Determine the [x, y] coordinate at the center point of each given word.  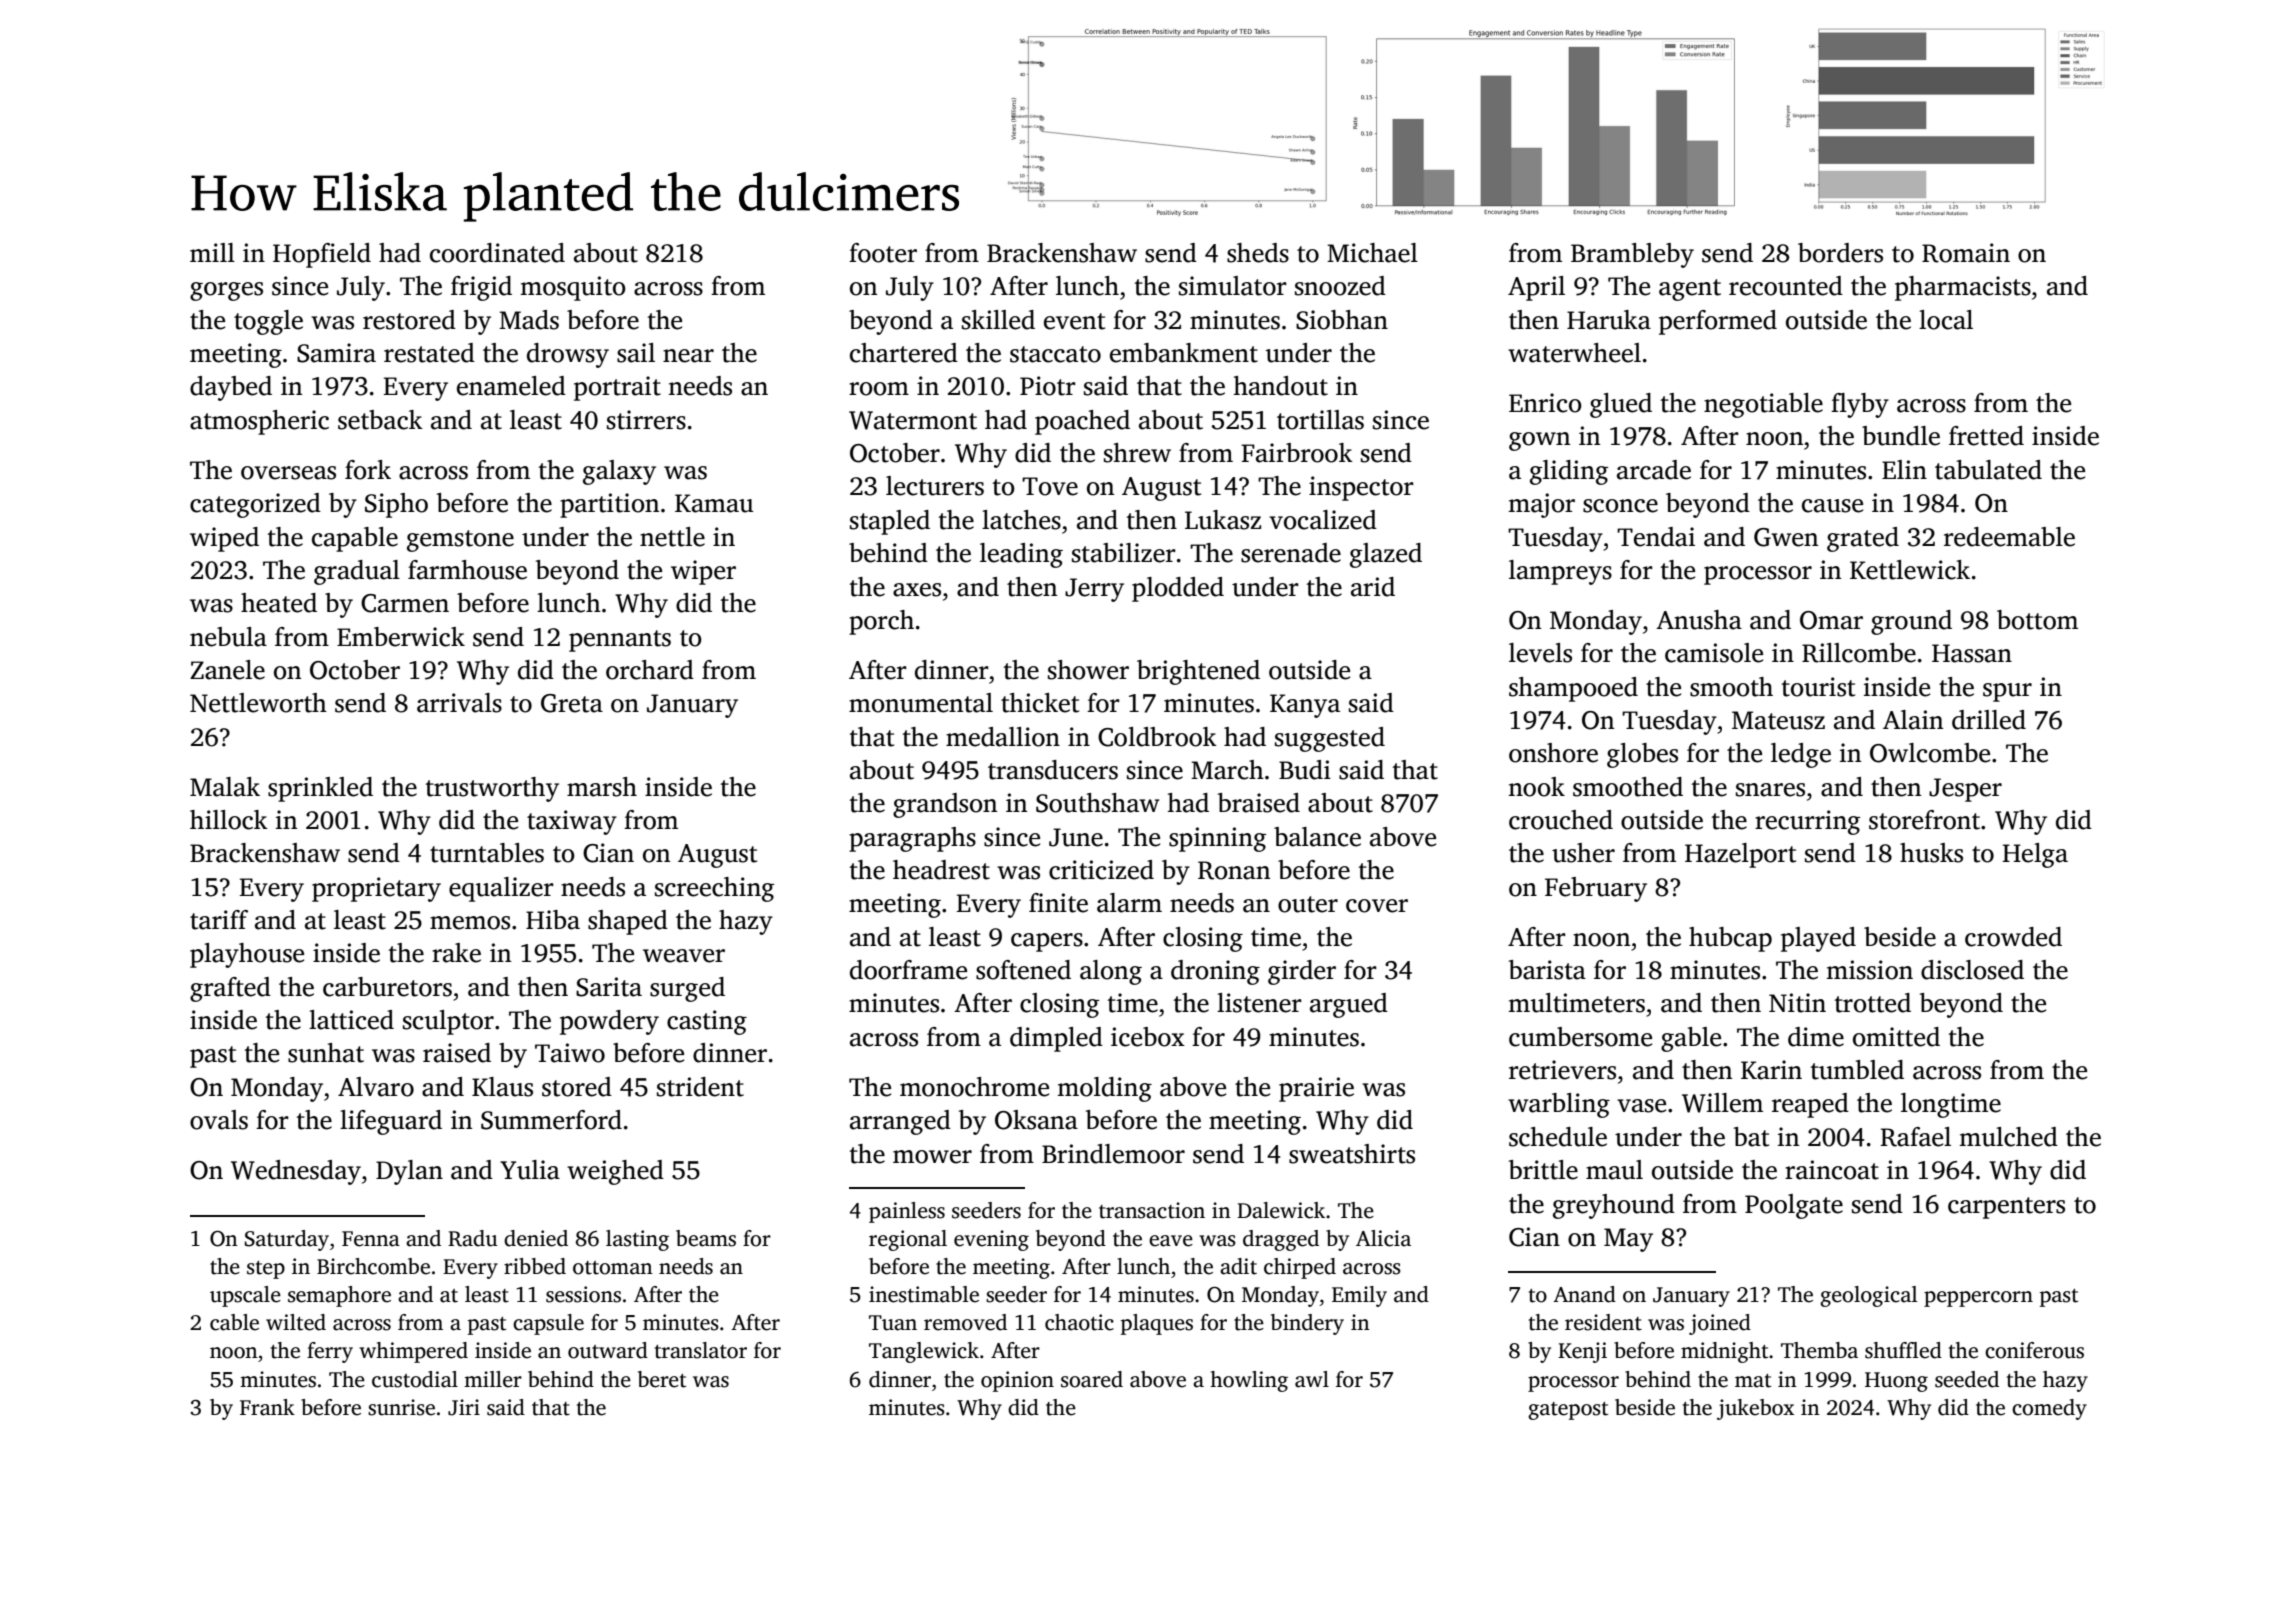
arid [1373, 587]
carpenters [2006, 1208]
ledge [1801, 755]
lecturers [935, 486]
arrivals [459, 703]
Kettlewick [1910, 570]
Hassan [1972, 653]
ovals [219, 1120]
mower [932, 1157]
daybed [231, 388]
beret [662, 1379]
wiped [224, 539]
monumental [921, 703]
